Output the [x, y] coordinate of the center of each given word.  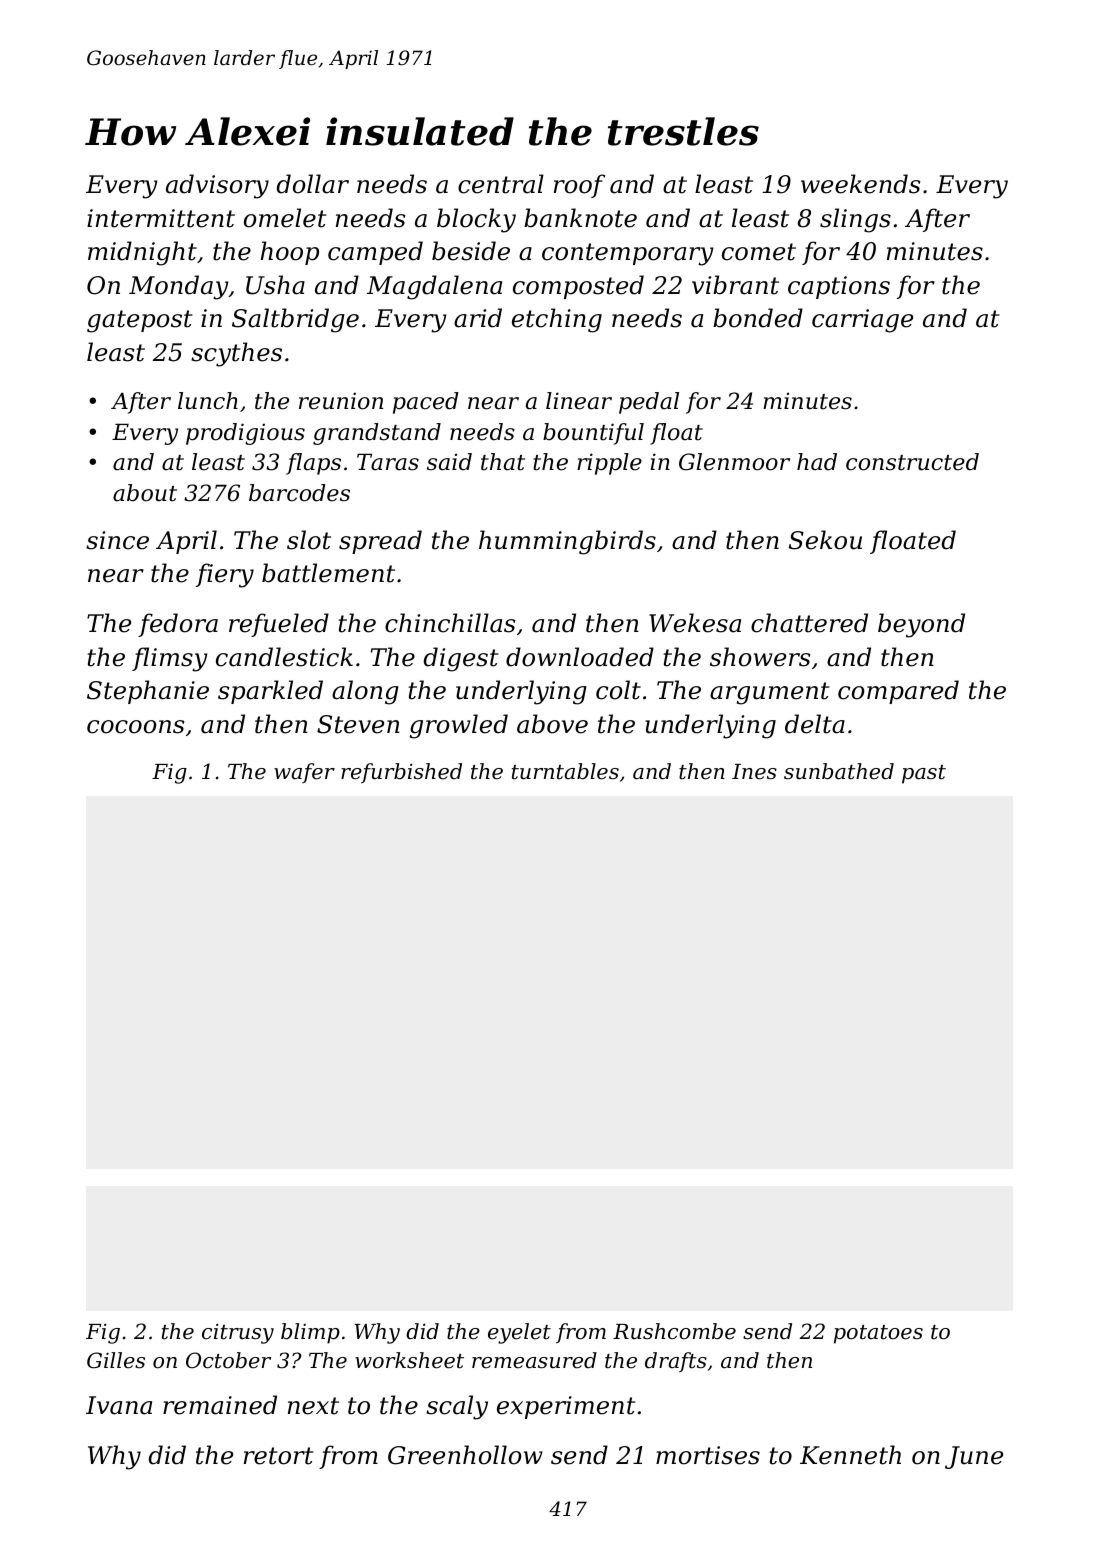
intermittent [161, 218]
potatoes [878, 1334]
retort [279, 1456]
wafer [304, 773]
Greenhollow [465, 1455]
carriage [862, 321]
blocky [476, 220]
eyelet [519, 1333]
